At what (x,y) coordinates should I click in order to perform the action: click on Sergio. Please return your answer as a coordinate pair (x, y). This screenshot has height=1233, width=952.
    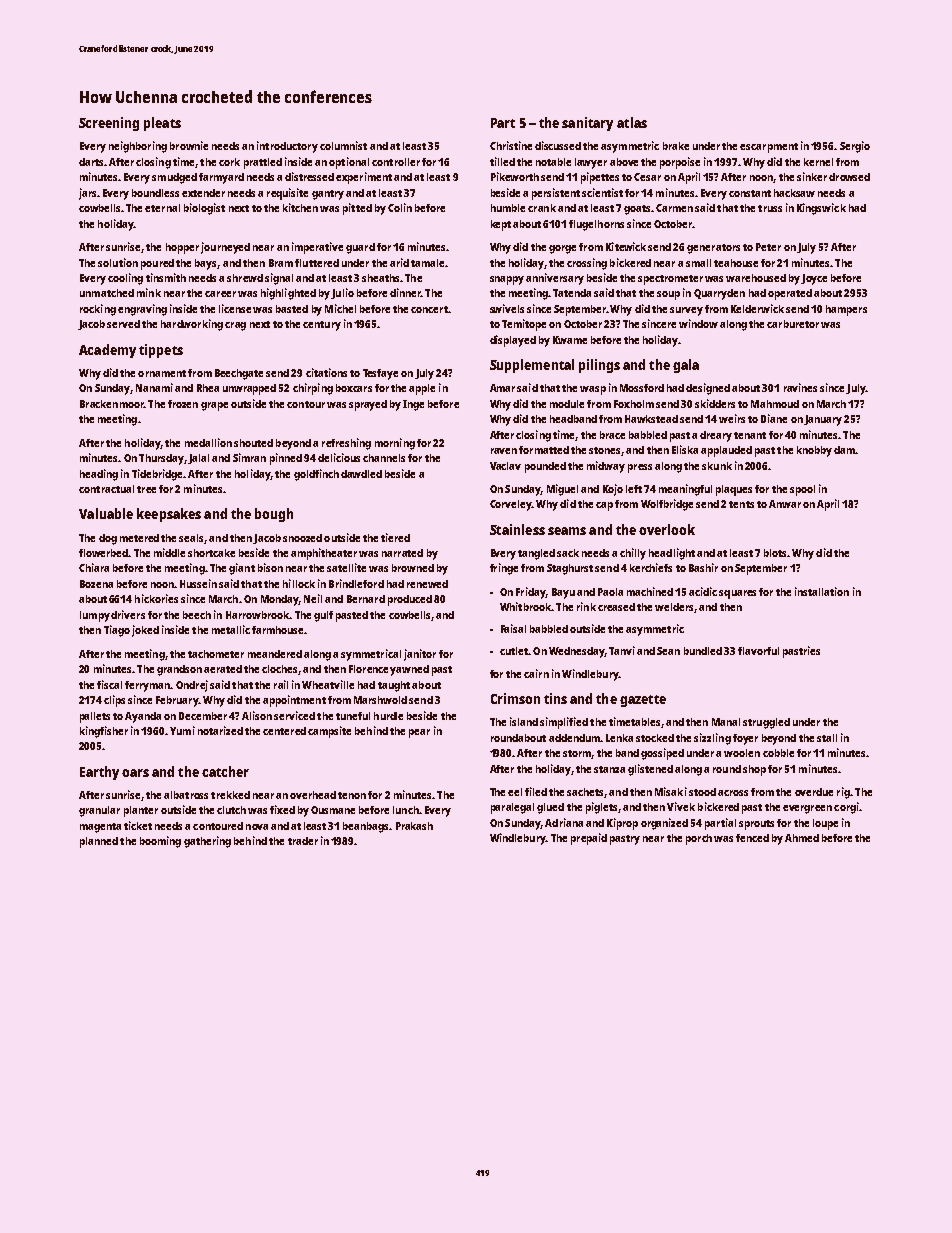
    Looking at the image, I should click on (855, 147).
